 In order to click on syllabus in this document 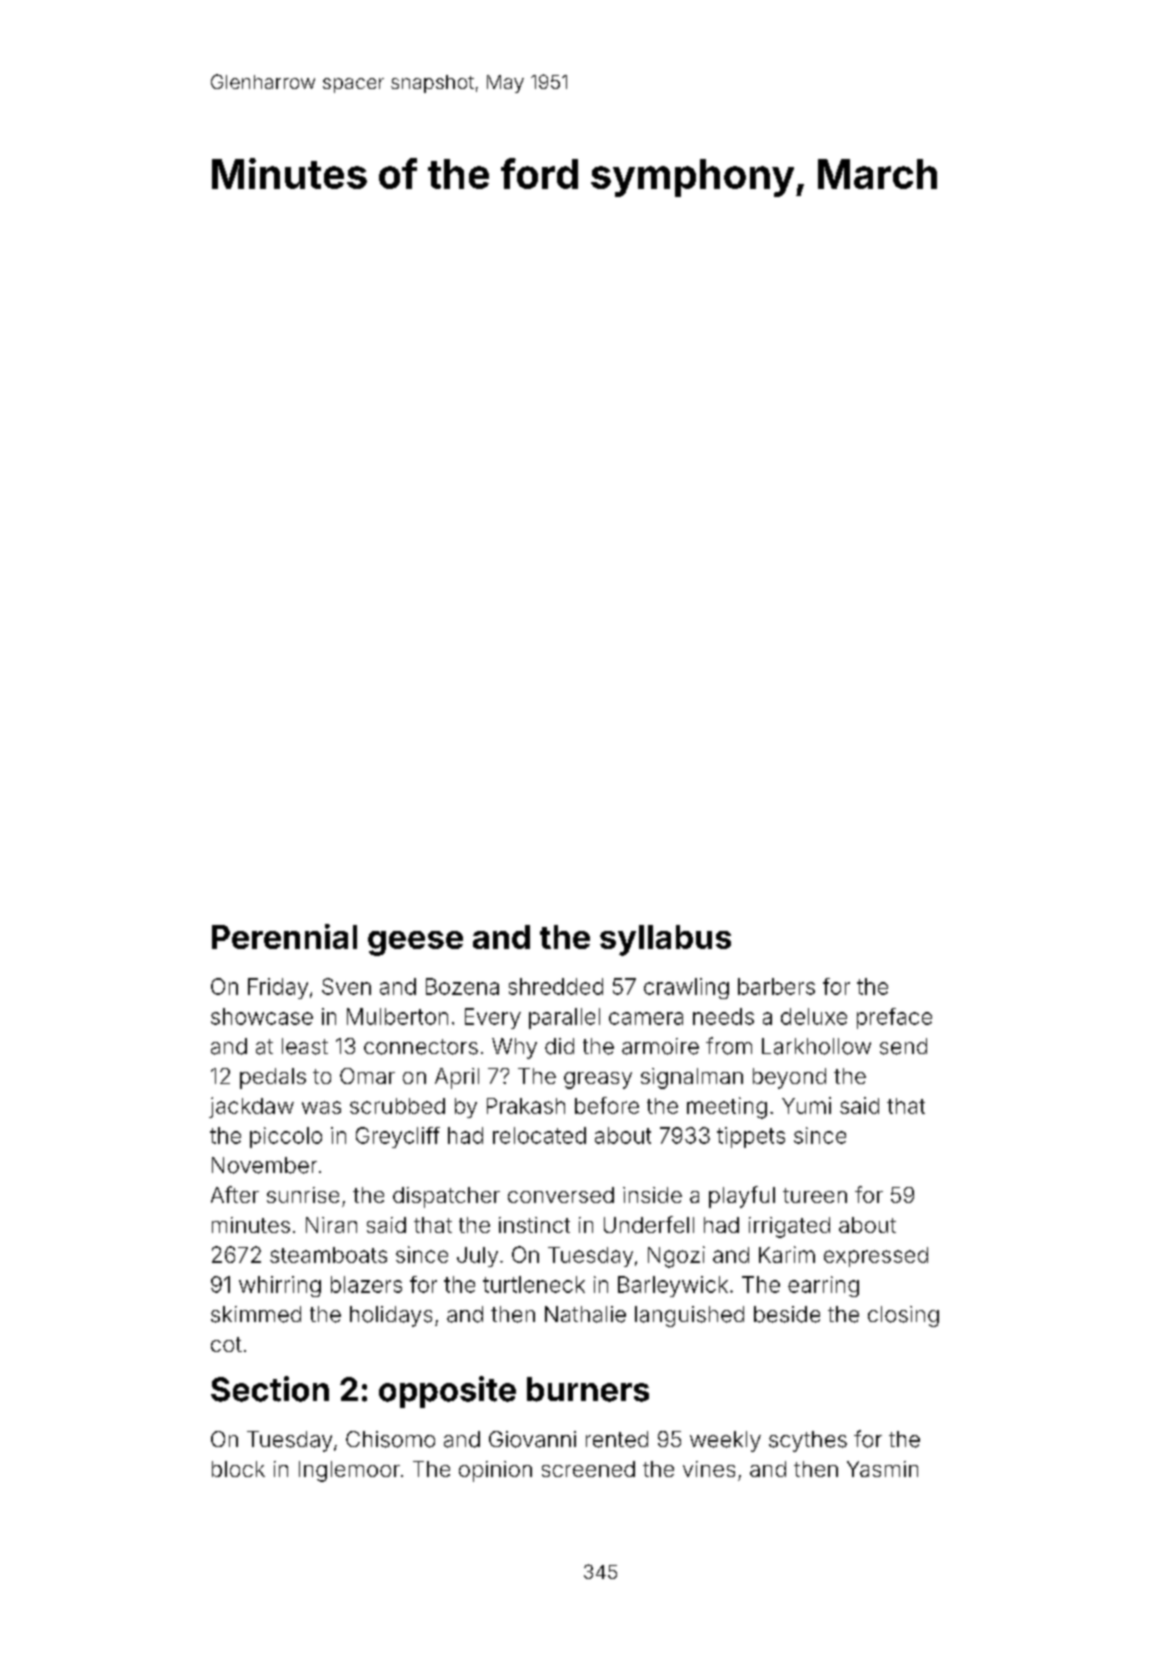, I will do `click(665, 940)`.
